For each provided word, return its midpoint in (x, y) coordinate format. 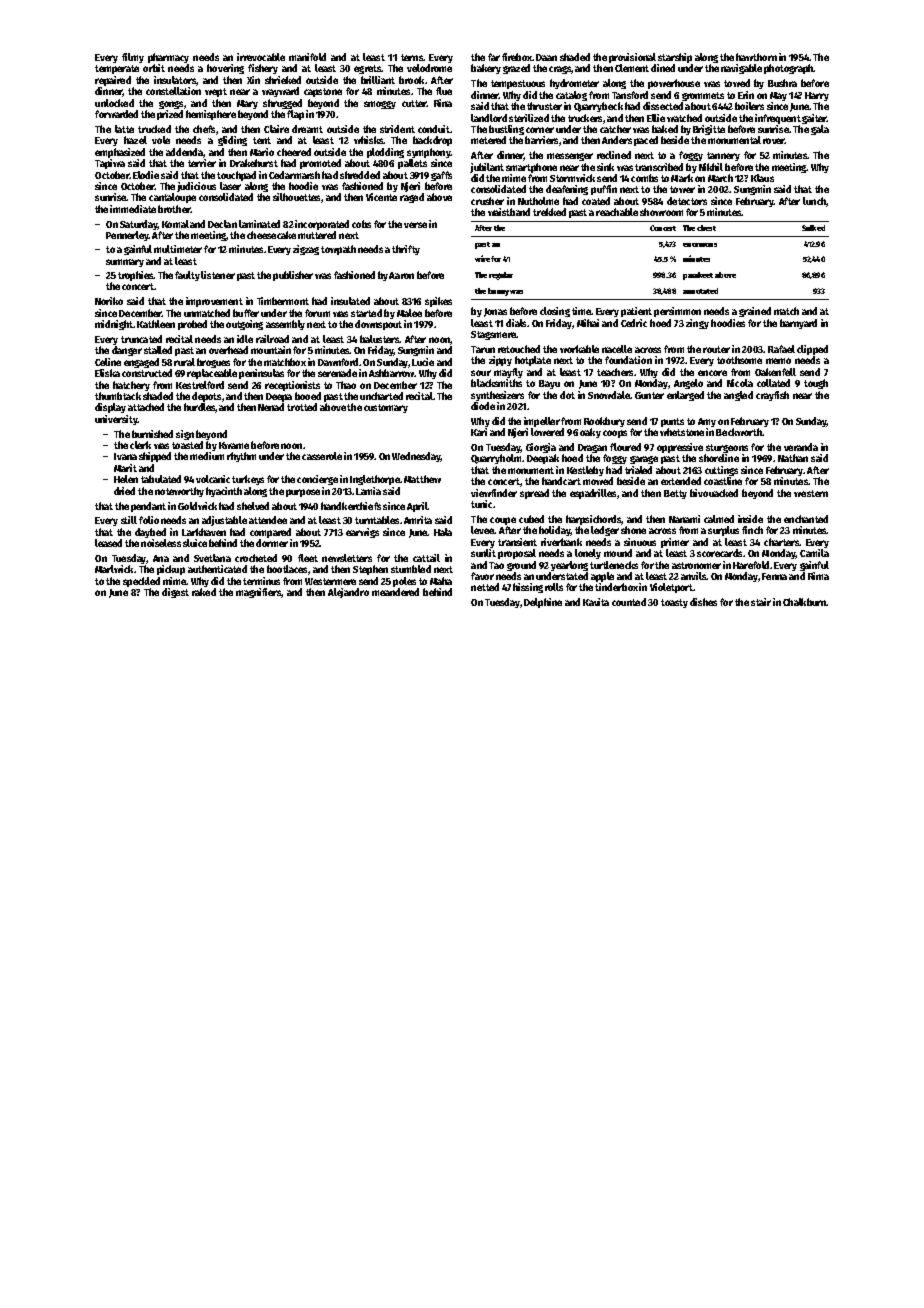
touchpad (236, 176)
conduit (434, 129)
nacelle (617, 349)
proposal (517, 554)
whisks (368, 140)
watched (684, 118)
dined (663, 68)
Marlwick (114, 569)
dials (516, 323)
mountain (271, 350)
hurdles (199, 407)
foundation (628, 360)
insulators (175, 80)
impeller (542, 422)
